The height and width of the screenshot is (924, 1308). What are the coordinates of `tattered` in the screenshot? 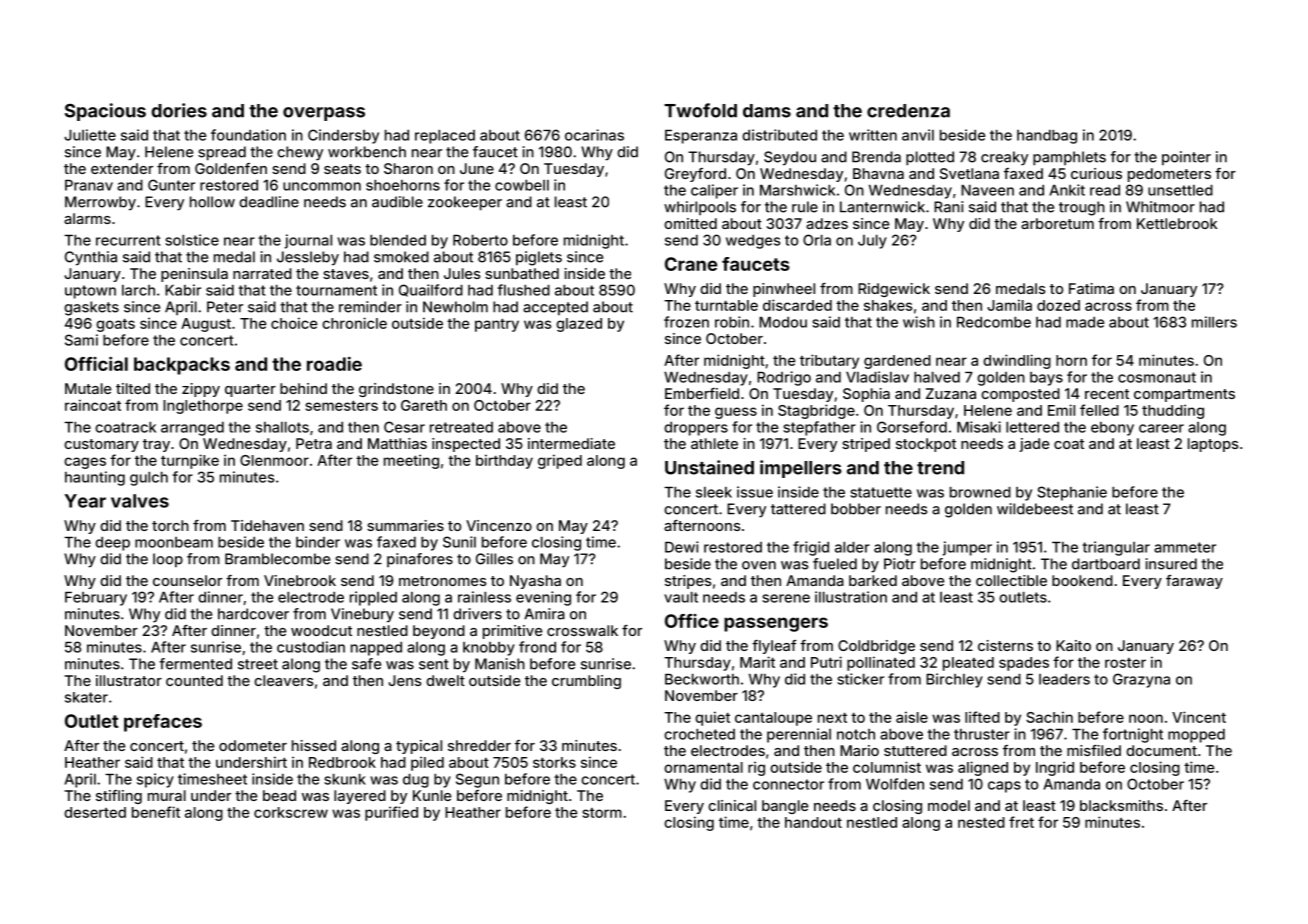 It's located at (798, 509).
